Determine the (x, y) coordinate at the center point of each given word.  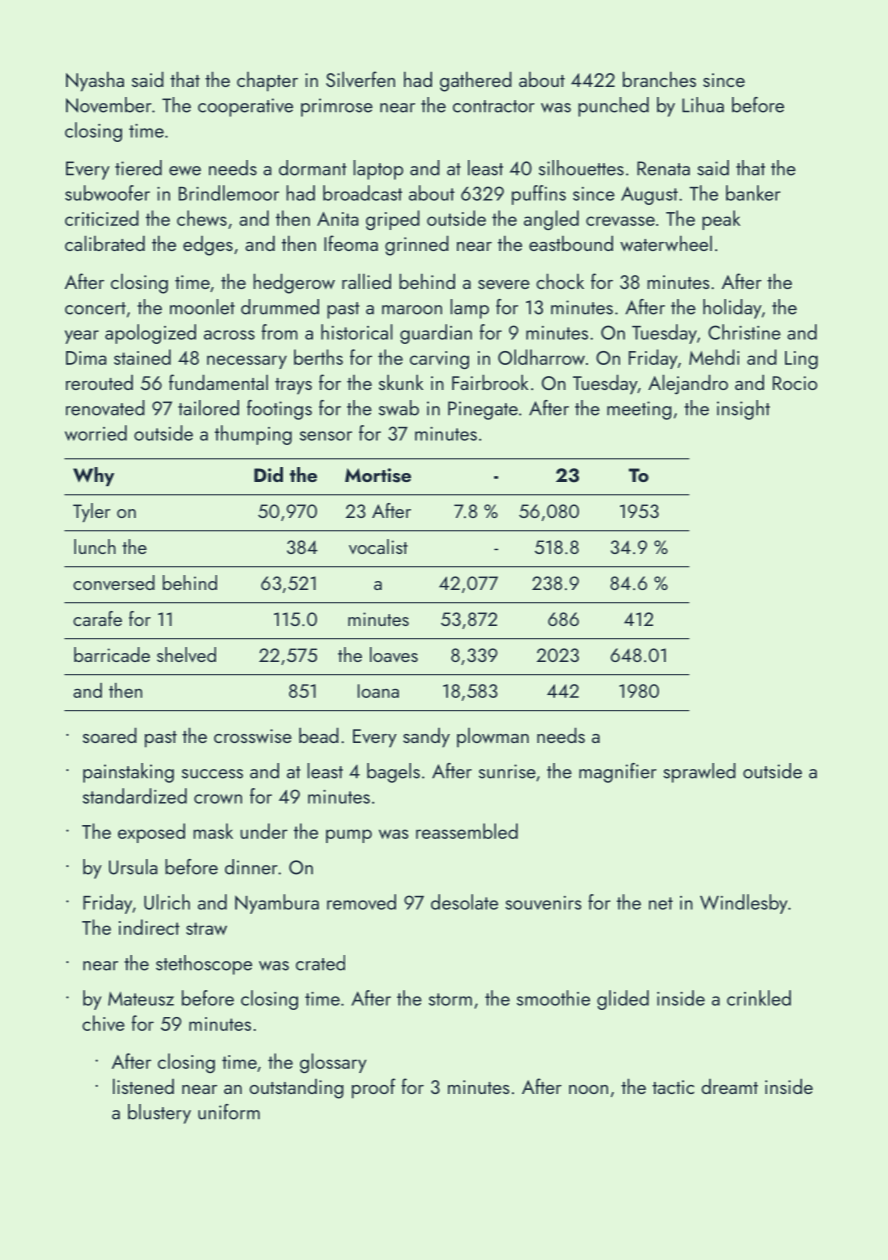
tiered (138, 168)
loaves (394, 654)
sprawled (699, 773)
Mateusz (141, 998)
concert (95, 308)
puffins (539, 195)
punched (613, 107)
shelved (186, 654)
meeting (639, 410)
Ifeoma (351, 243)
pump (349, 836)
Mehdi (714, 357)
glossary (333, 1063)
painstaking (128, 773)
